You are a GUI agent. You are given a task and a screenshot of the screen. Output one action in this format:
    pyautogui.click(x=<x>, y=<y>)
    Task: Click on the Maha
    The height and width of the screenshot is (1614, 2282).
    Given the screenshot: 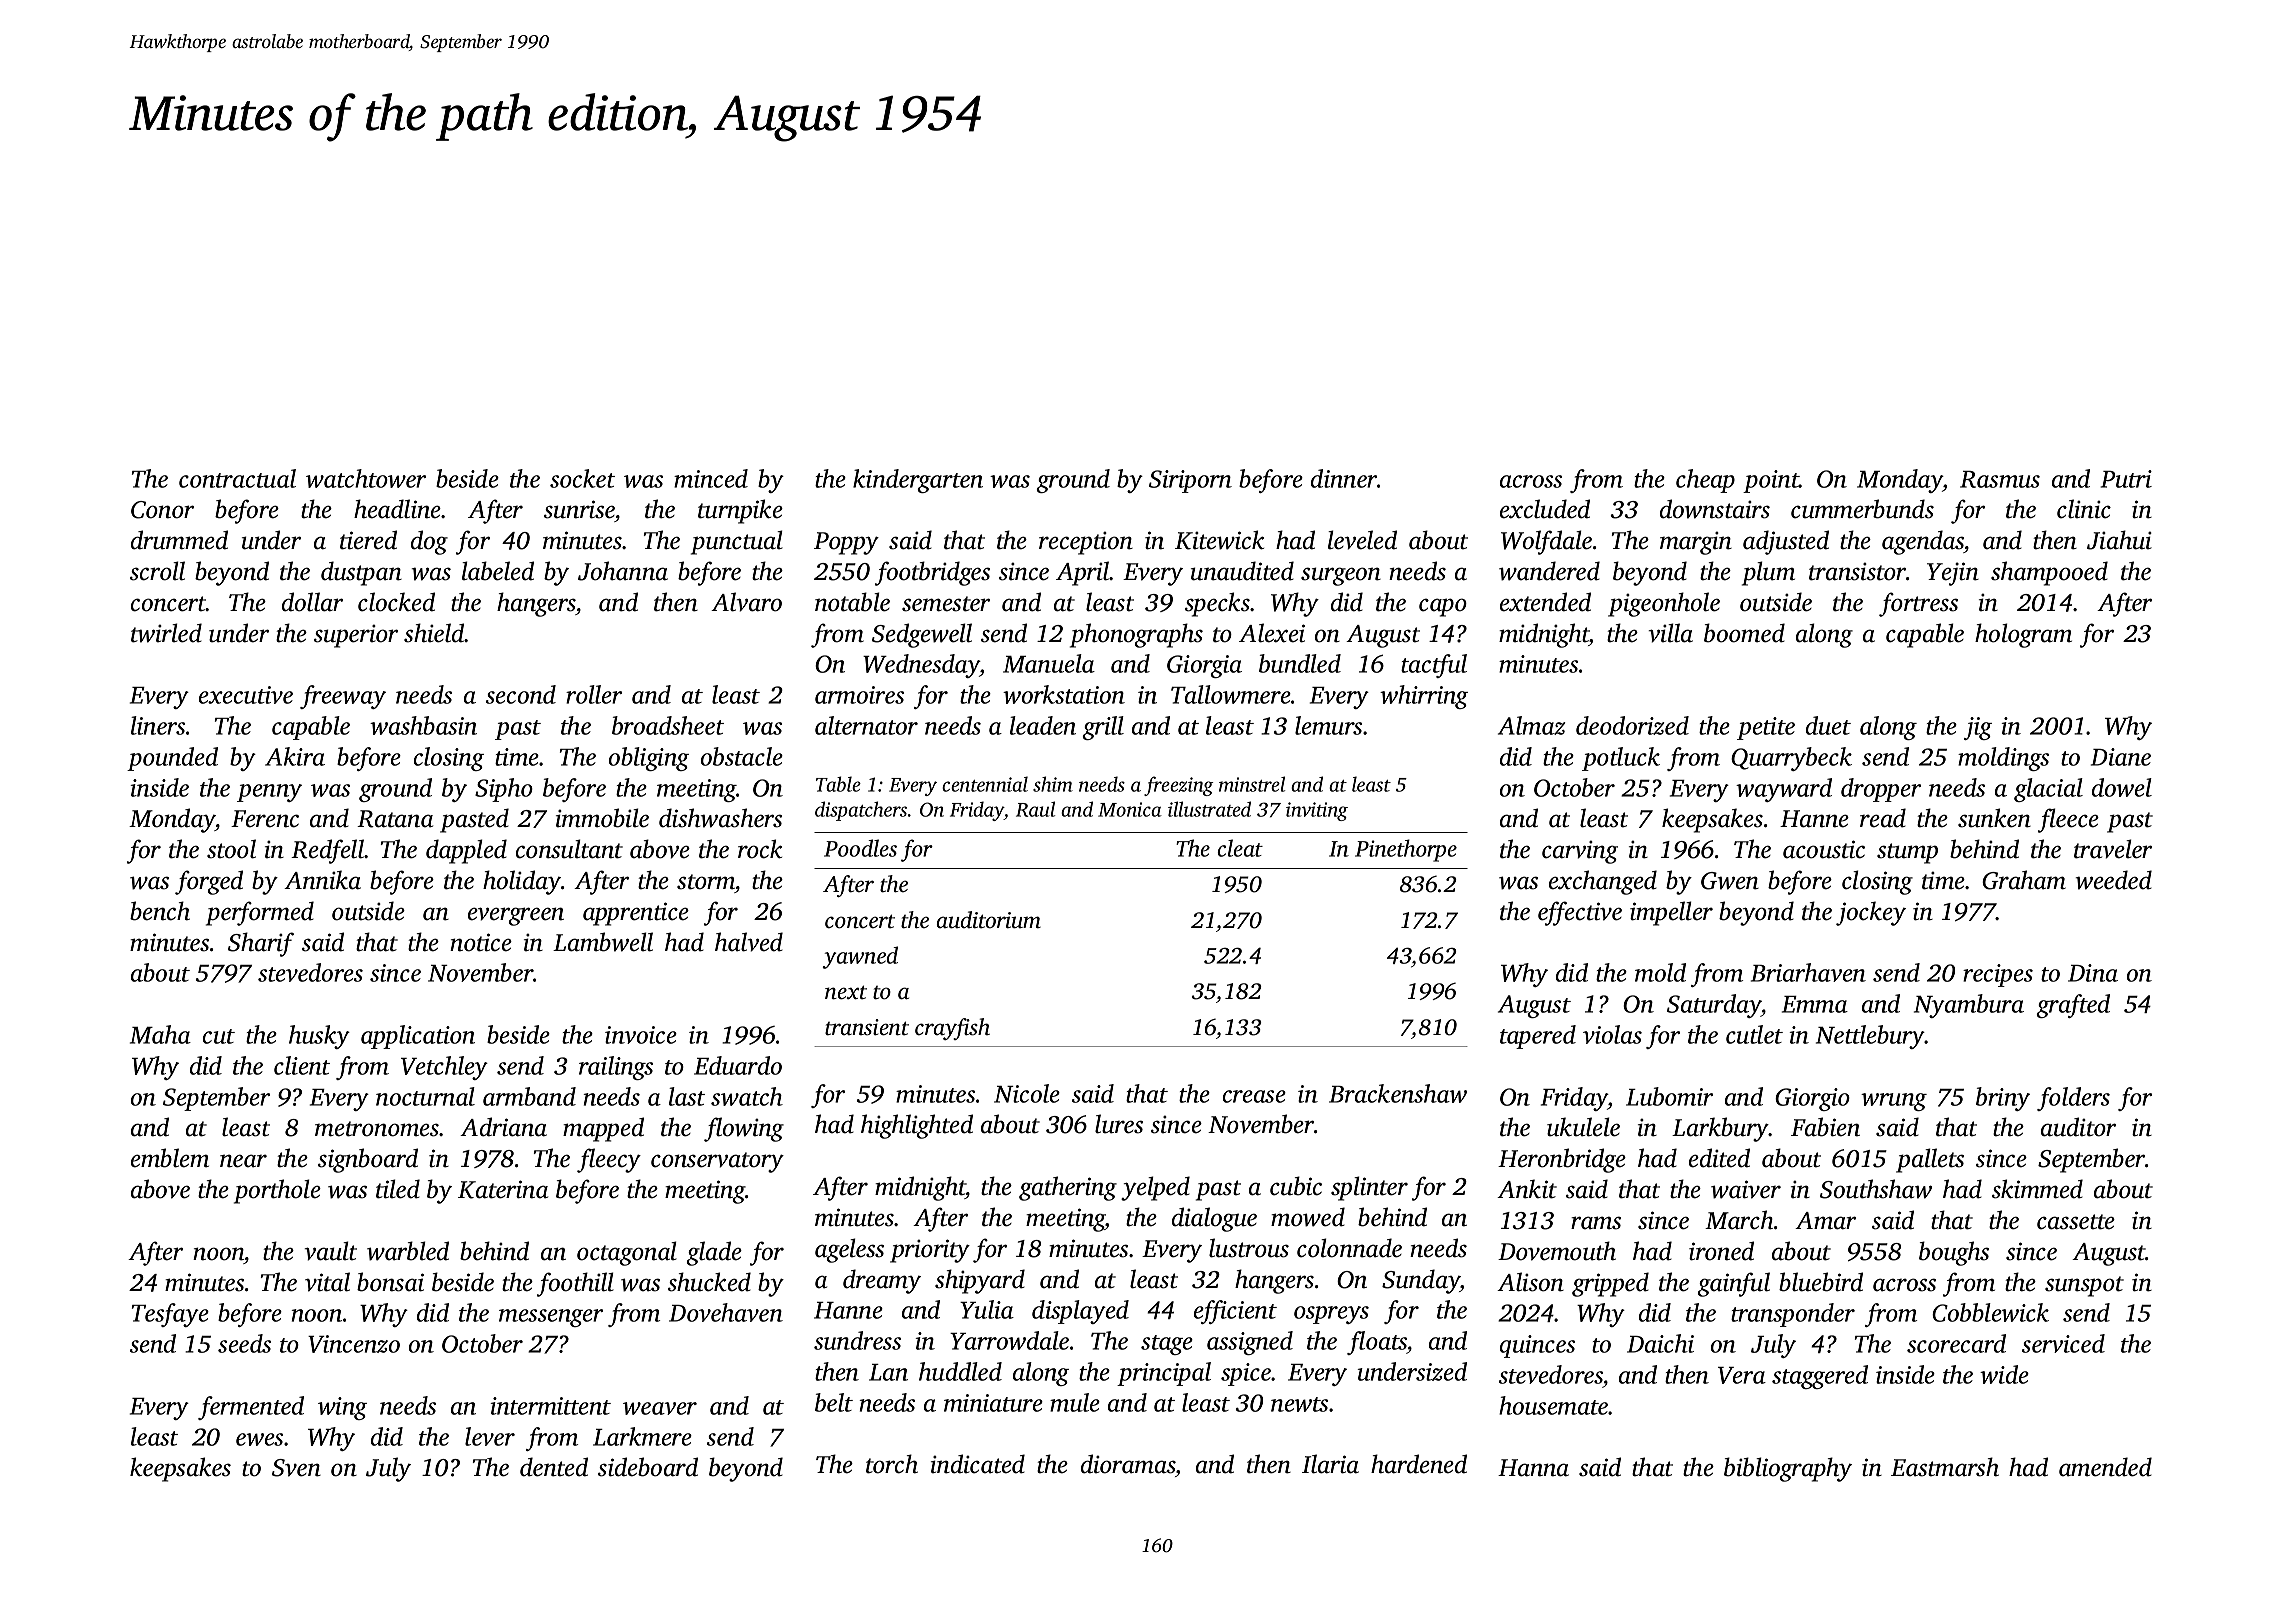 What is the action you would take?
    pyautogui.click(x=160, y=1034)
